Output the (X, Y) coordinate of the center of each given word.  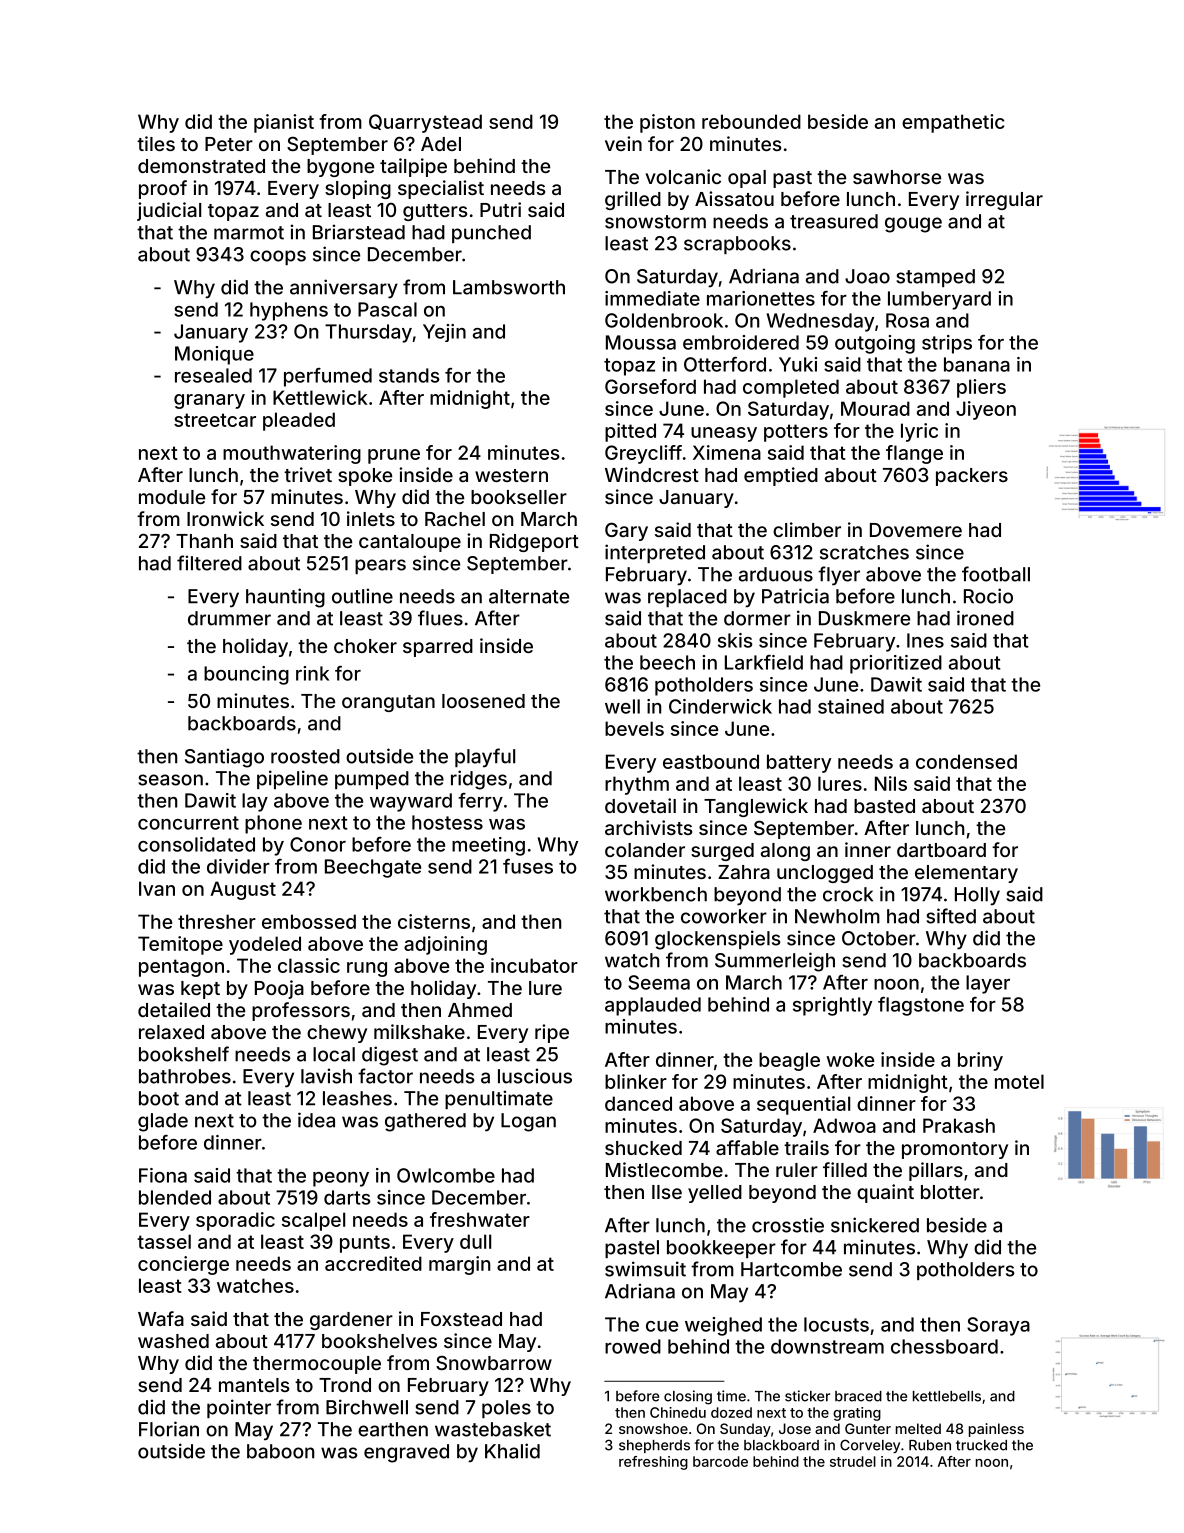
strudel (853, 1461)
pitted (630, 432)
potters (796, 433)
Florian (169, 1429)
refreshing (653, 1463)
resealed (213, 375)
